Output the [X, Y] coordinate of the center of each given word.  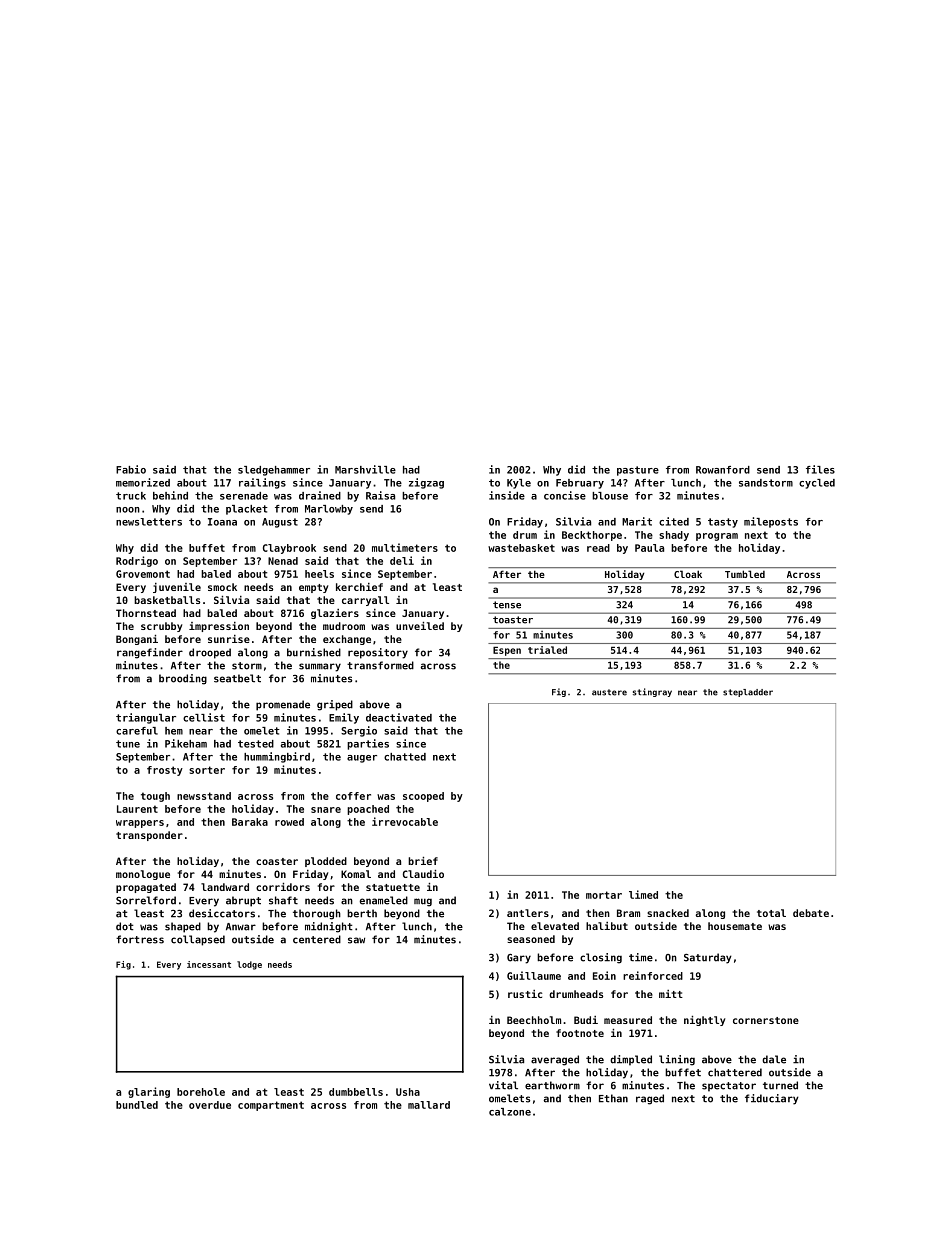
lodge [249, 965]
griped [335, 705]
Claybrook [289, 549]
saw [356, 940]
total [771, 913]
